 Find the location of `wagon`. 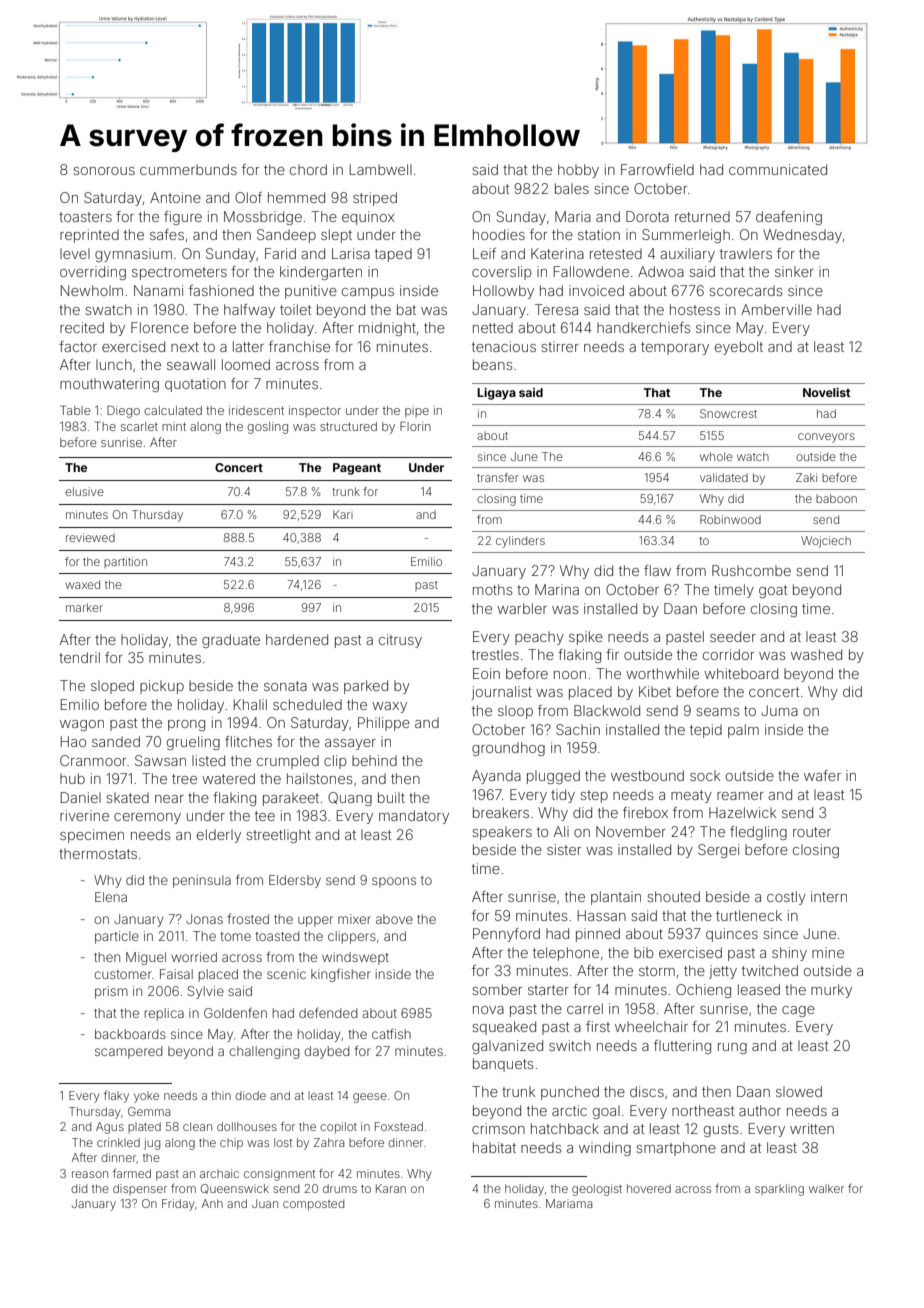

wagon is located at coordinates (82, 725).
